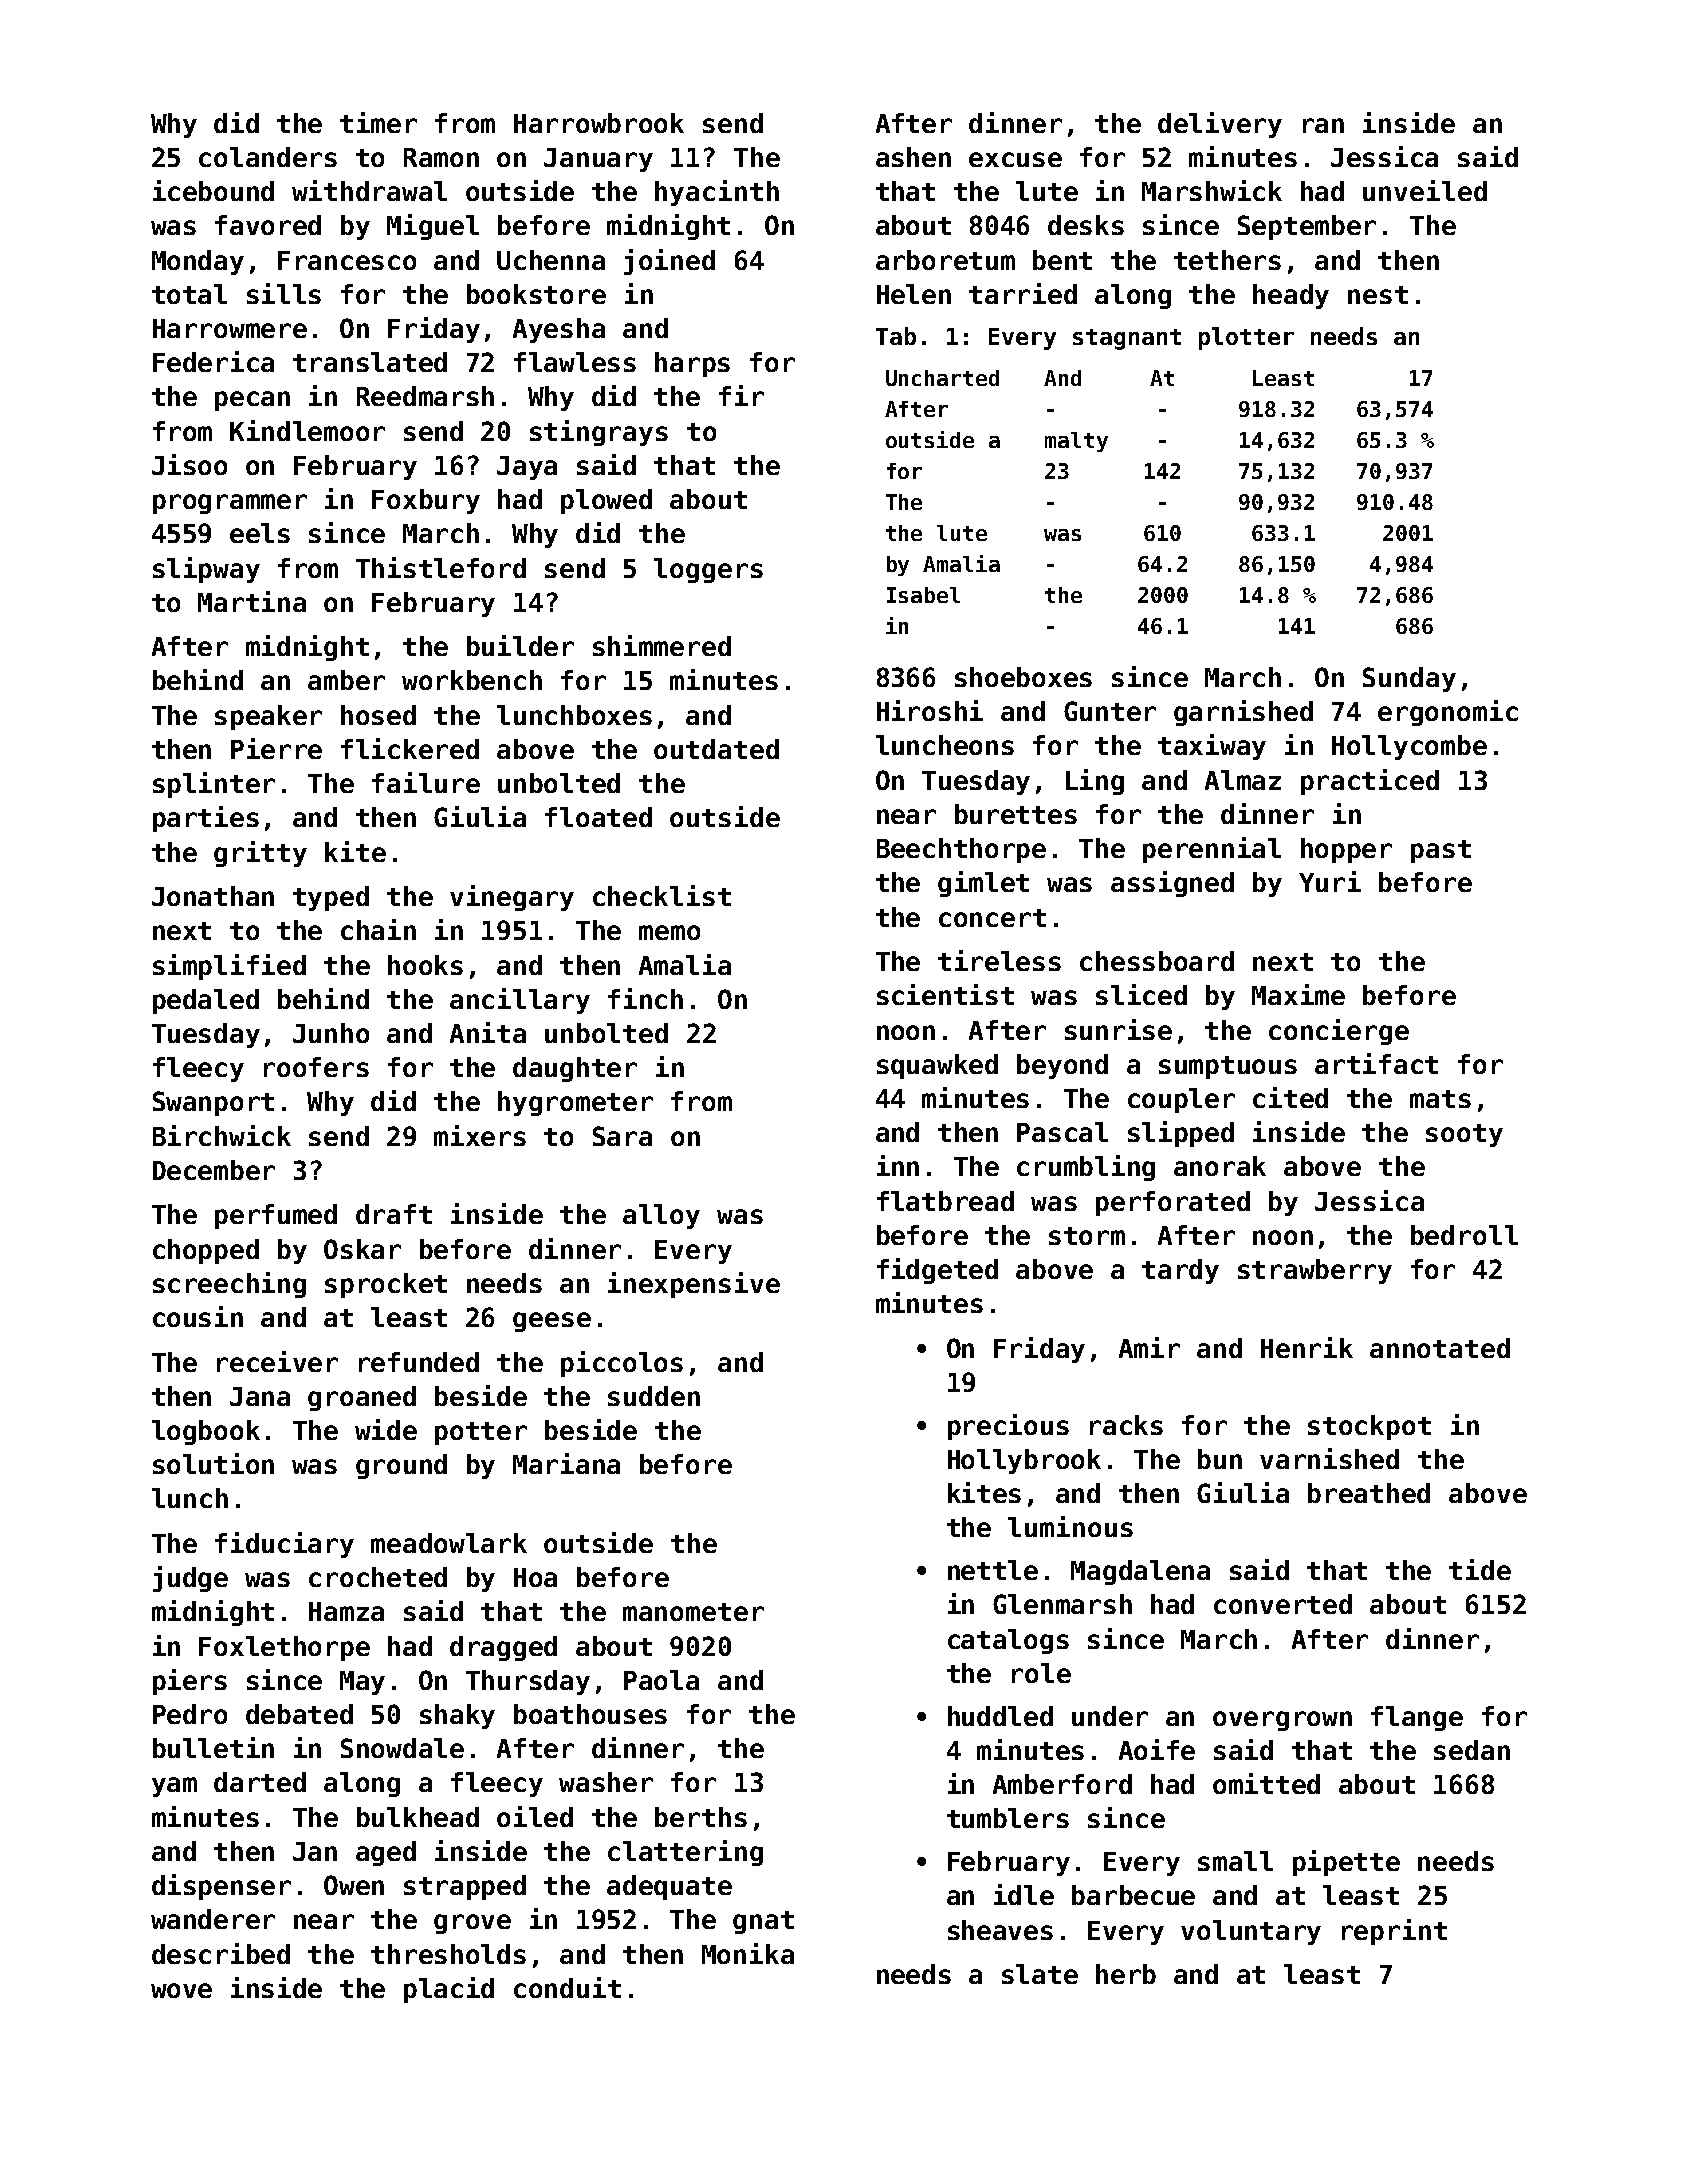 This page has width=1683, height=2178. I want to click on September, so click(1307, 227).
